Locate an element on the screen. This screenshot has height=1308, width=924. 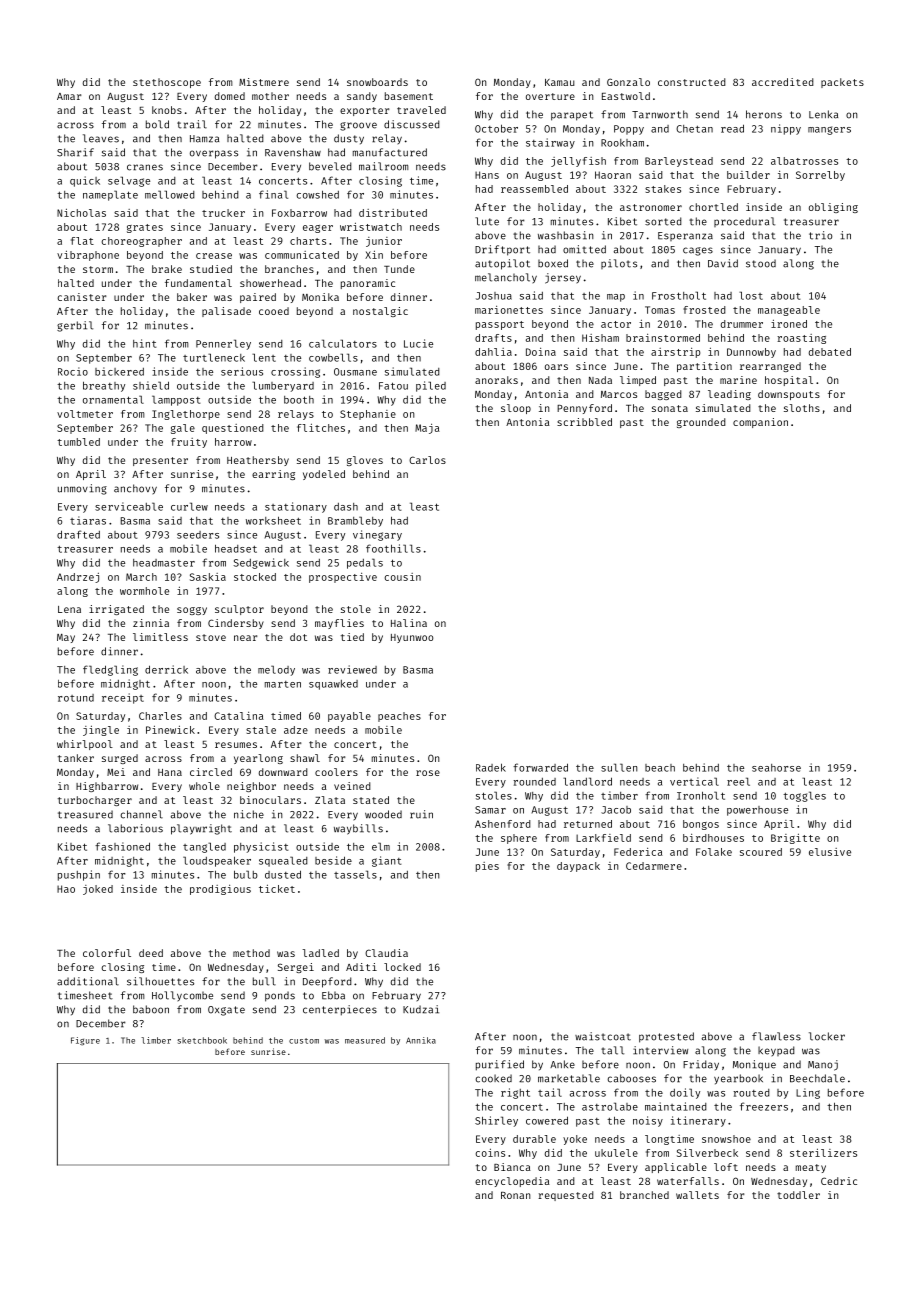
rotund is located at coordinates (76, 698).
